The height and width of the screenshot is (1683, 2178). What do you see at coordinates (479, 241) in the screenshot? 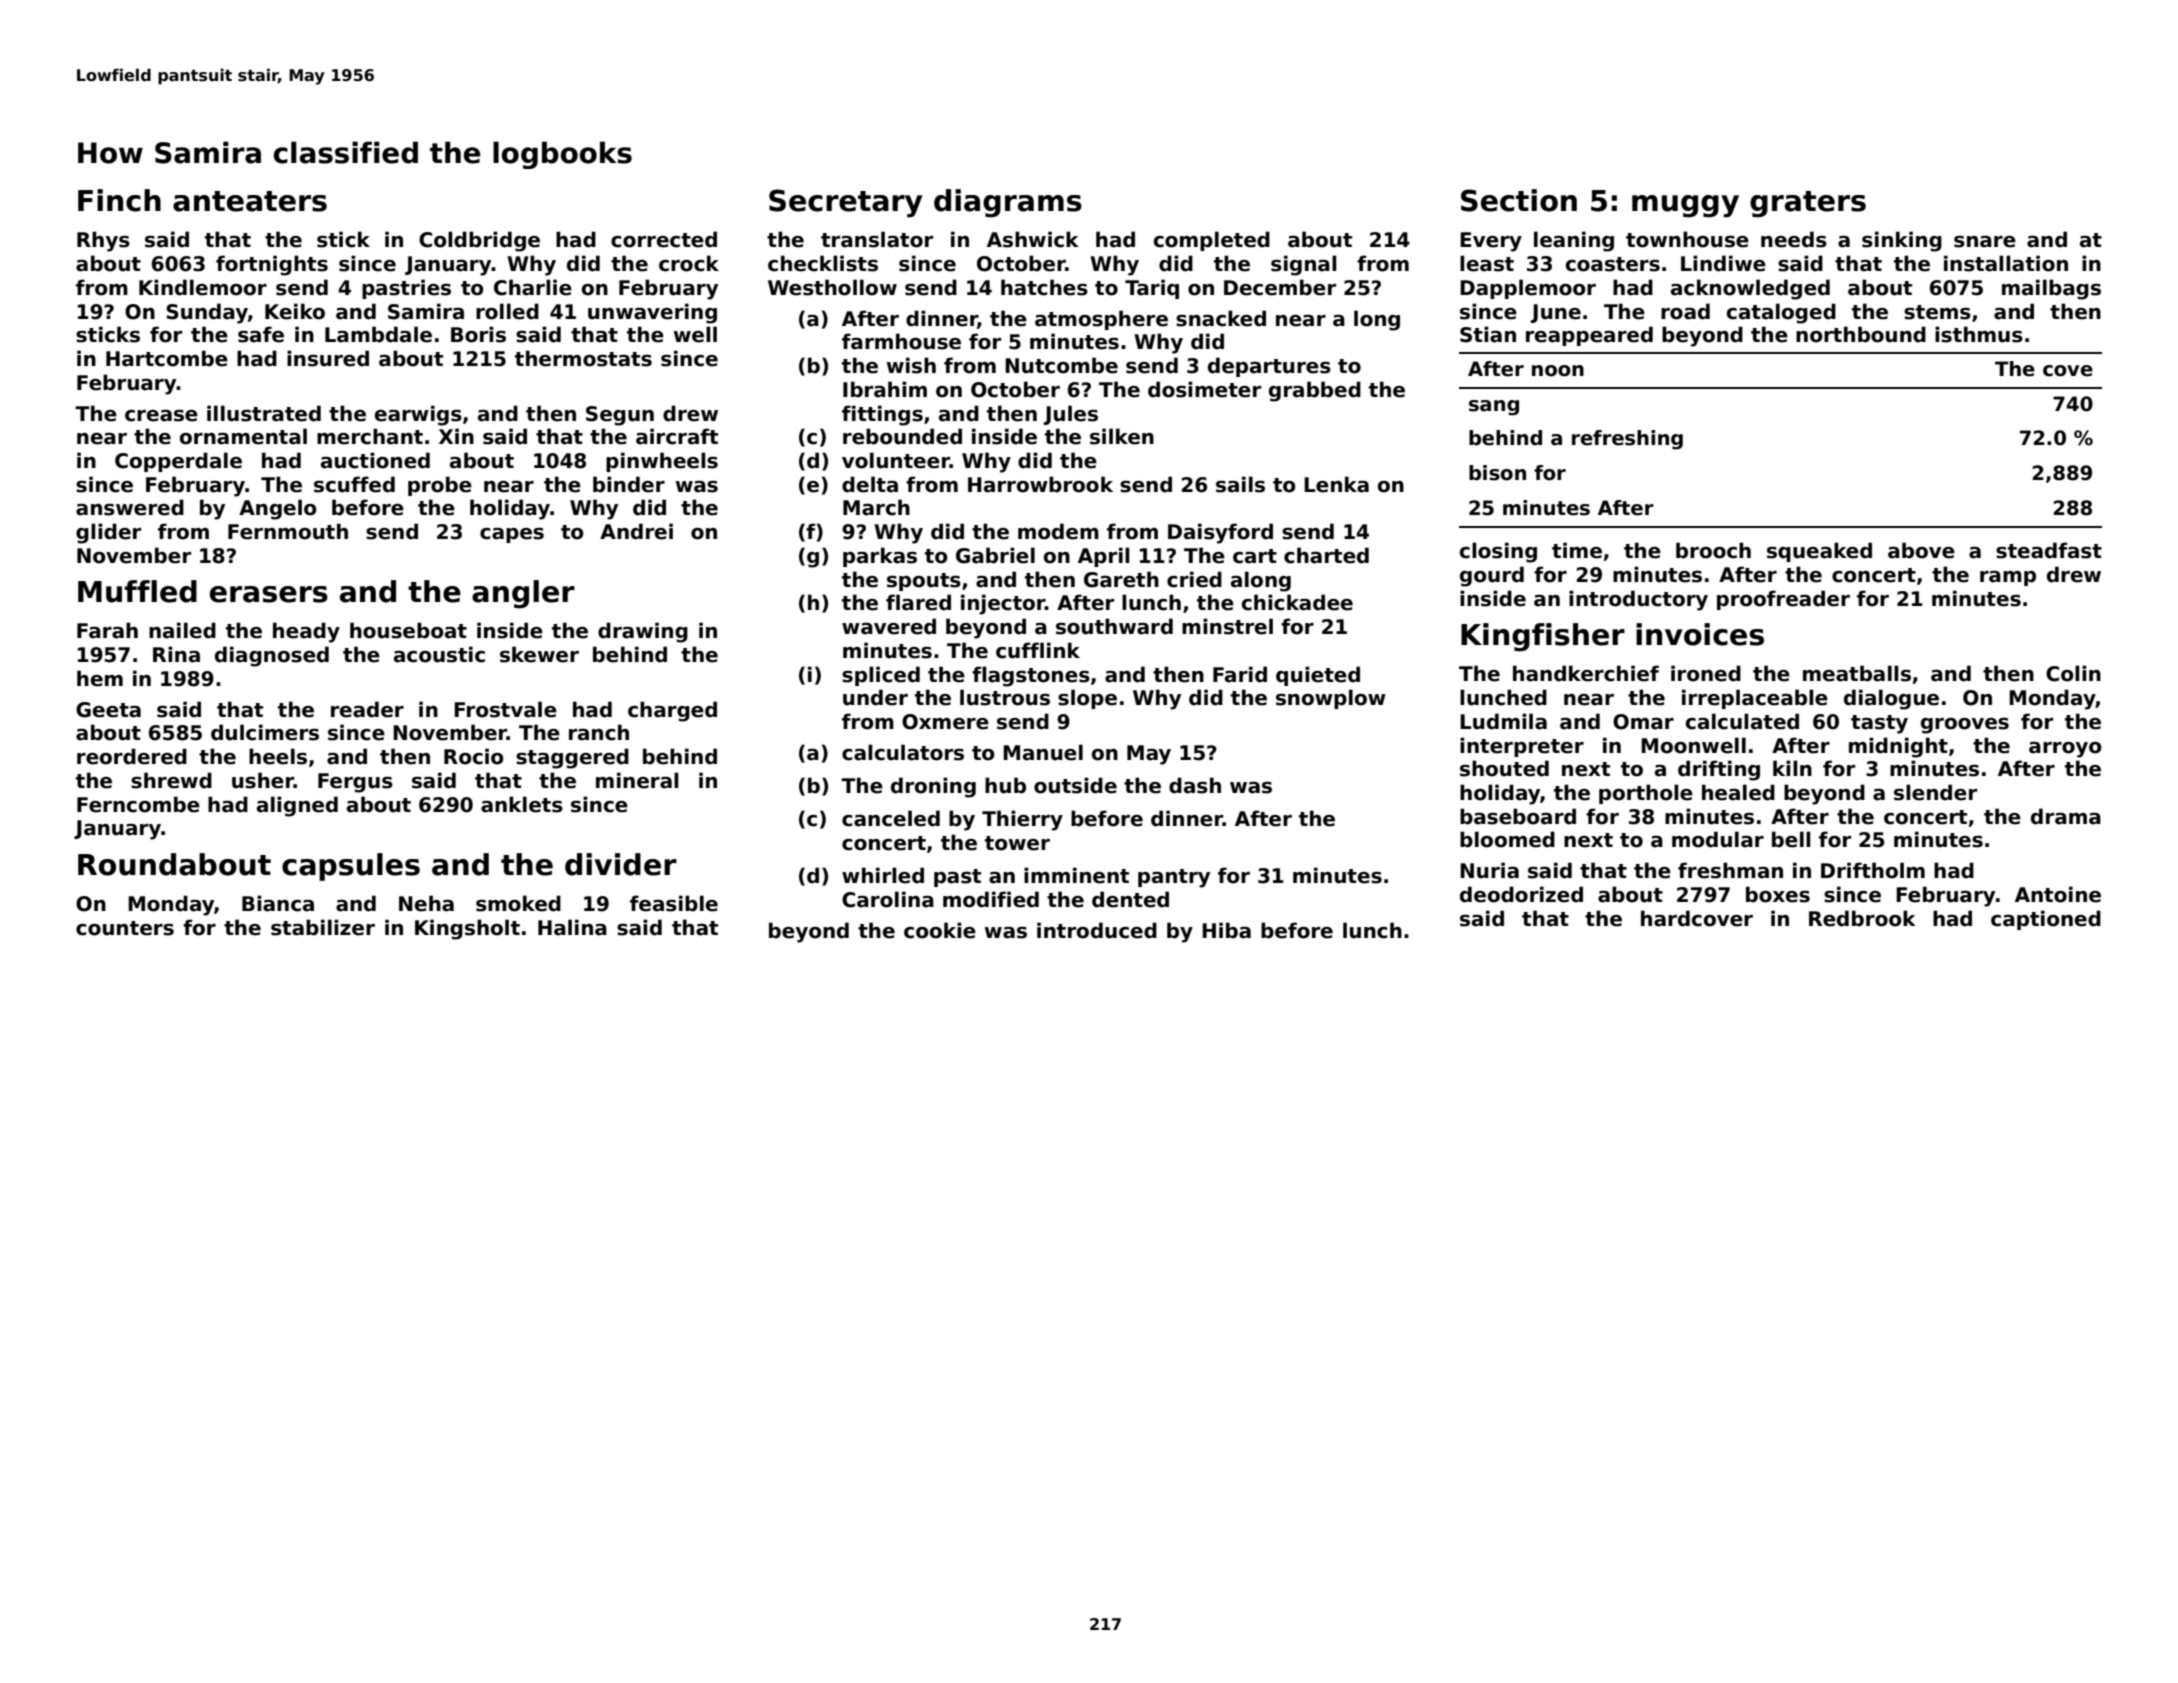
I see `Coldbridge` at bounding box center [479, 241].
